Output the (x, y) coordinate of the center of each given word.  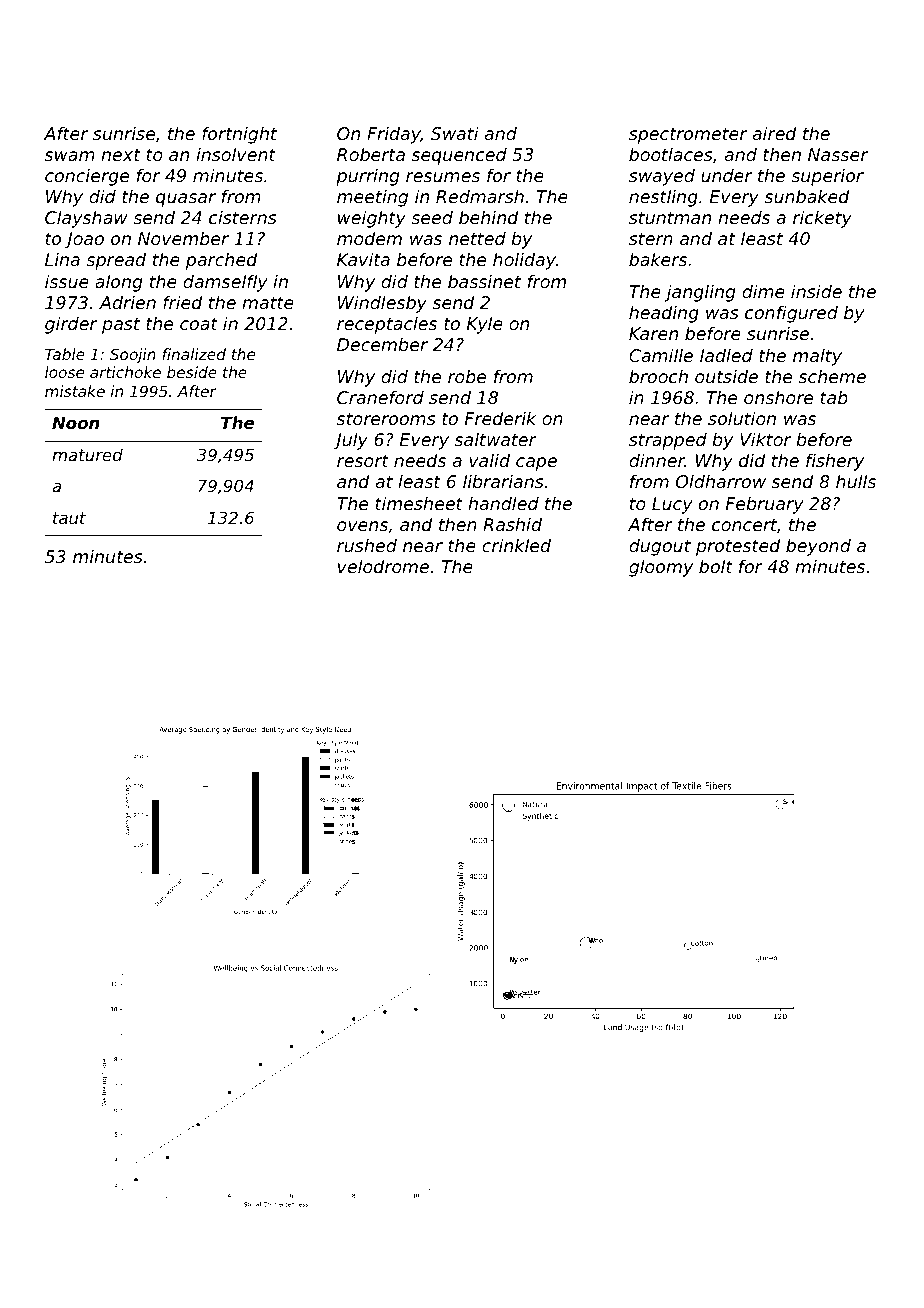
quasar (186, 200)
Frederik (500, 418)
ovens (362, 526)
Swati (455, 133)
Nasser (838, 154)
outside (726, 376)
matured (87, 454)
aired (775, 133)
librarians (503, 481)
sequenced (459, 156)
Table (65, 354)
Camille (661, 355)
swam (70, 156)
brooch (658, 376)
